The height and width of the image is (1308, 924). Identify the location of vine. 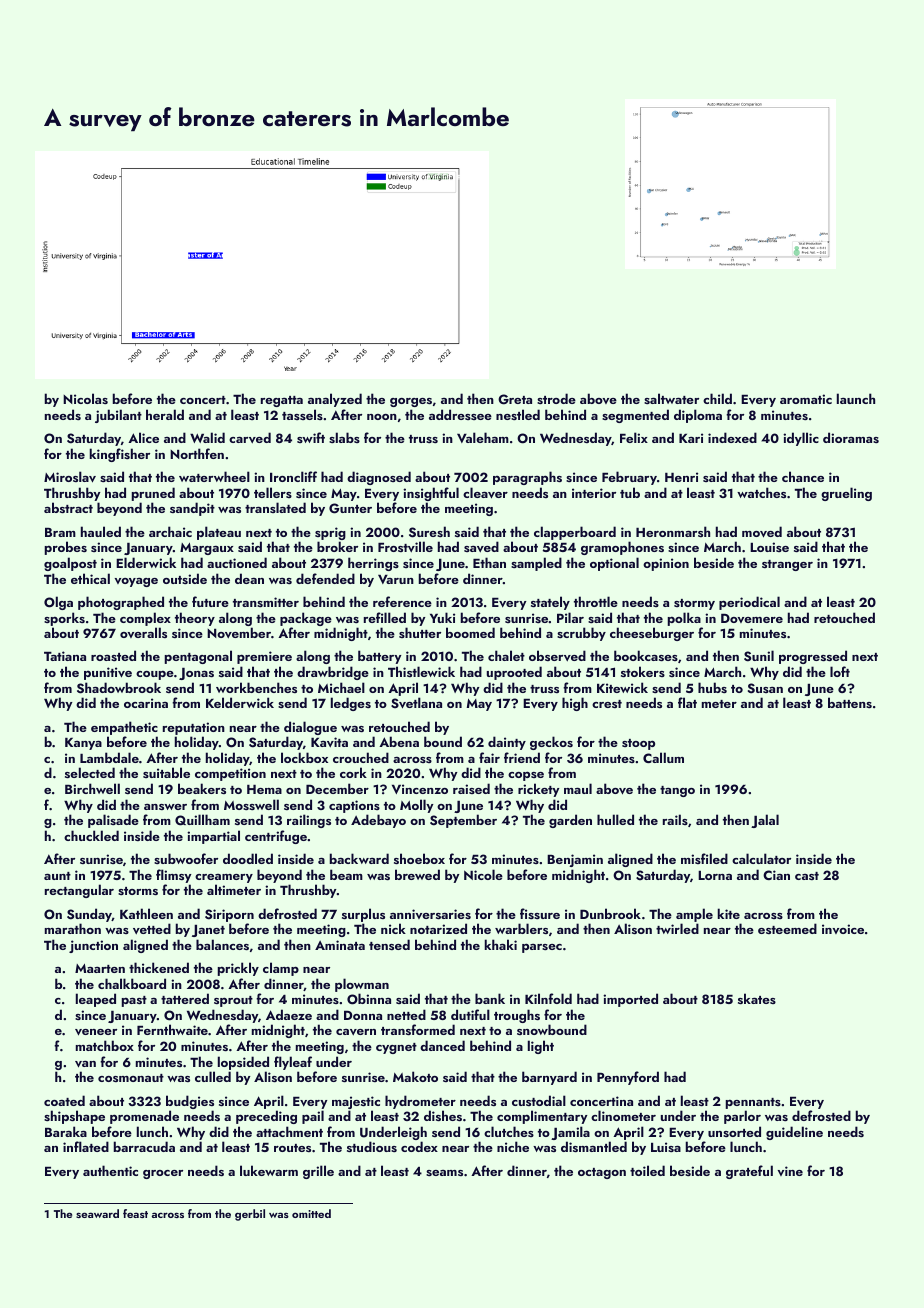
(790, 1171).
